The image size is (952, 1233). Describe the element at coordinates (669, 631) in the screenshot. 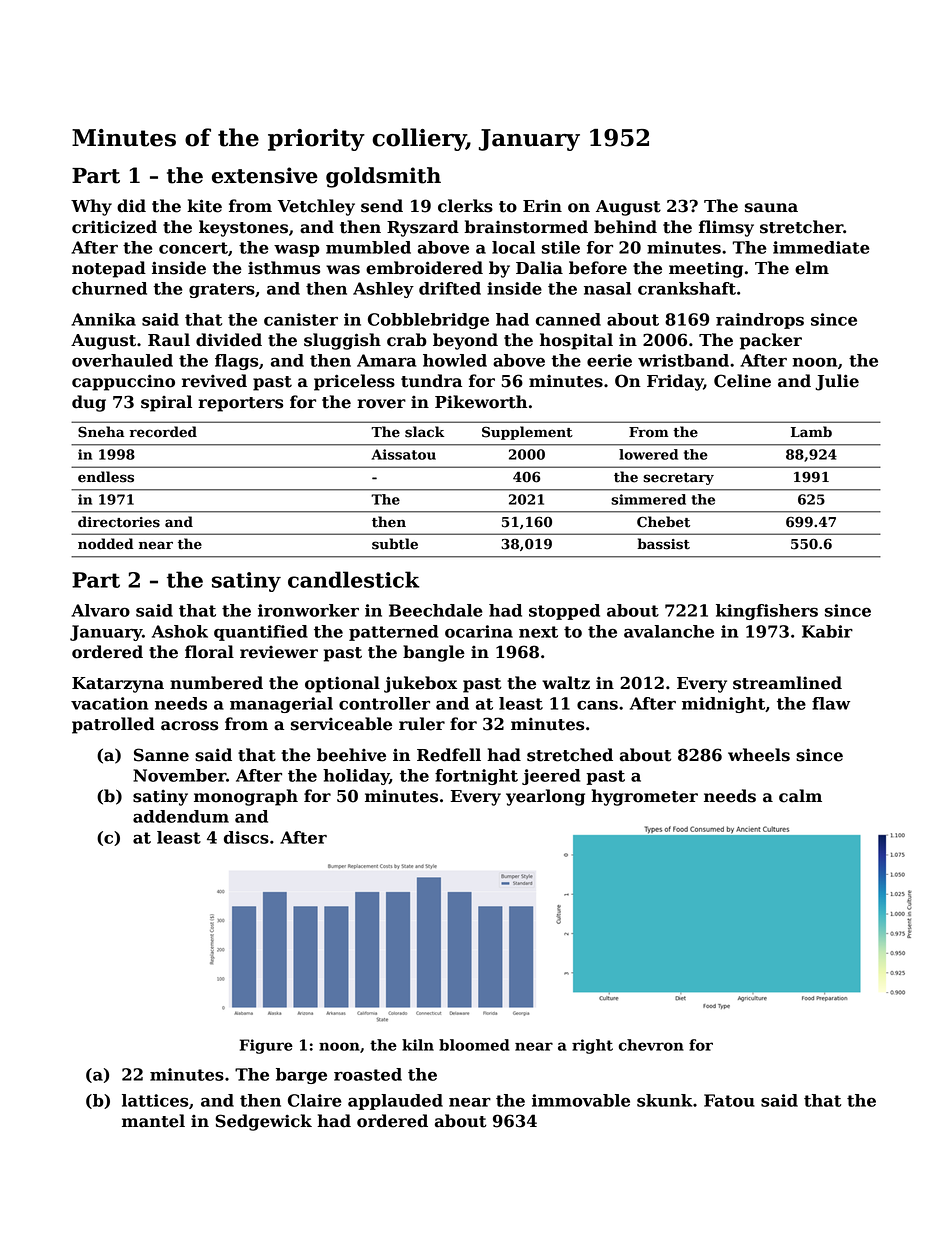

I see `avalanche` at that location.
